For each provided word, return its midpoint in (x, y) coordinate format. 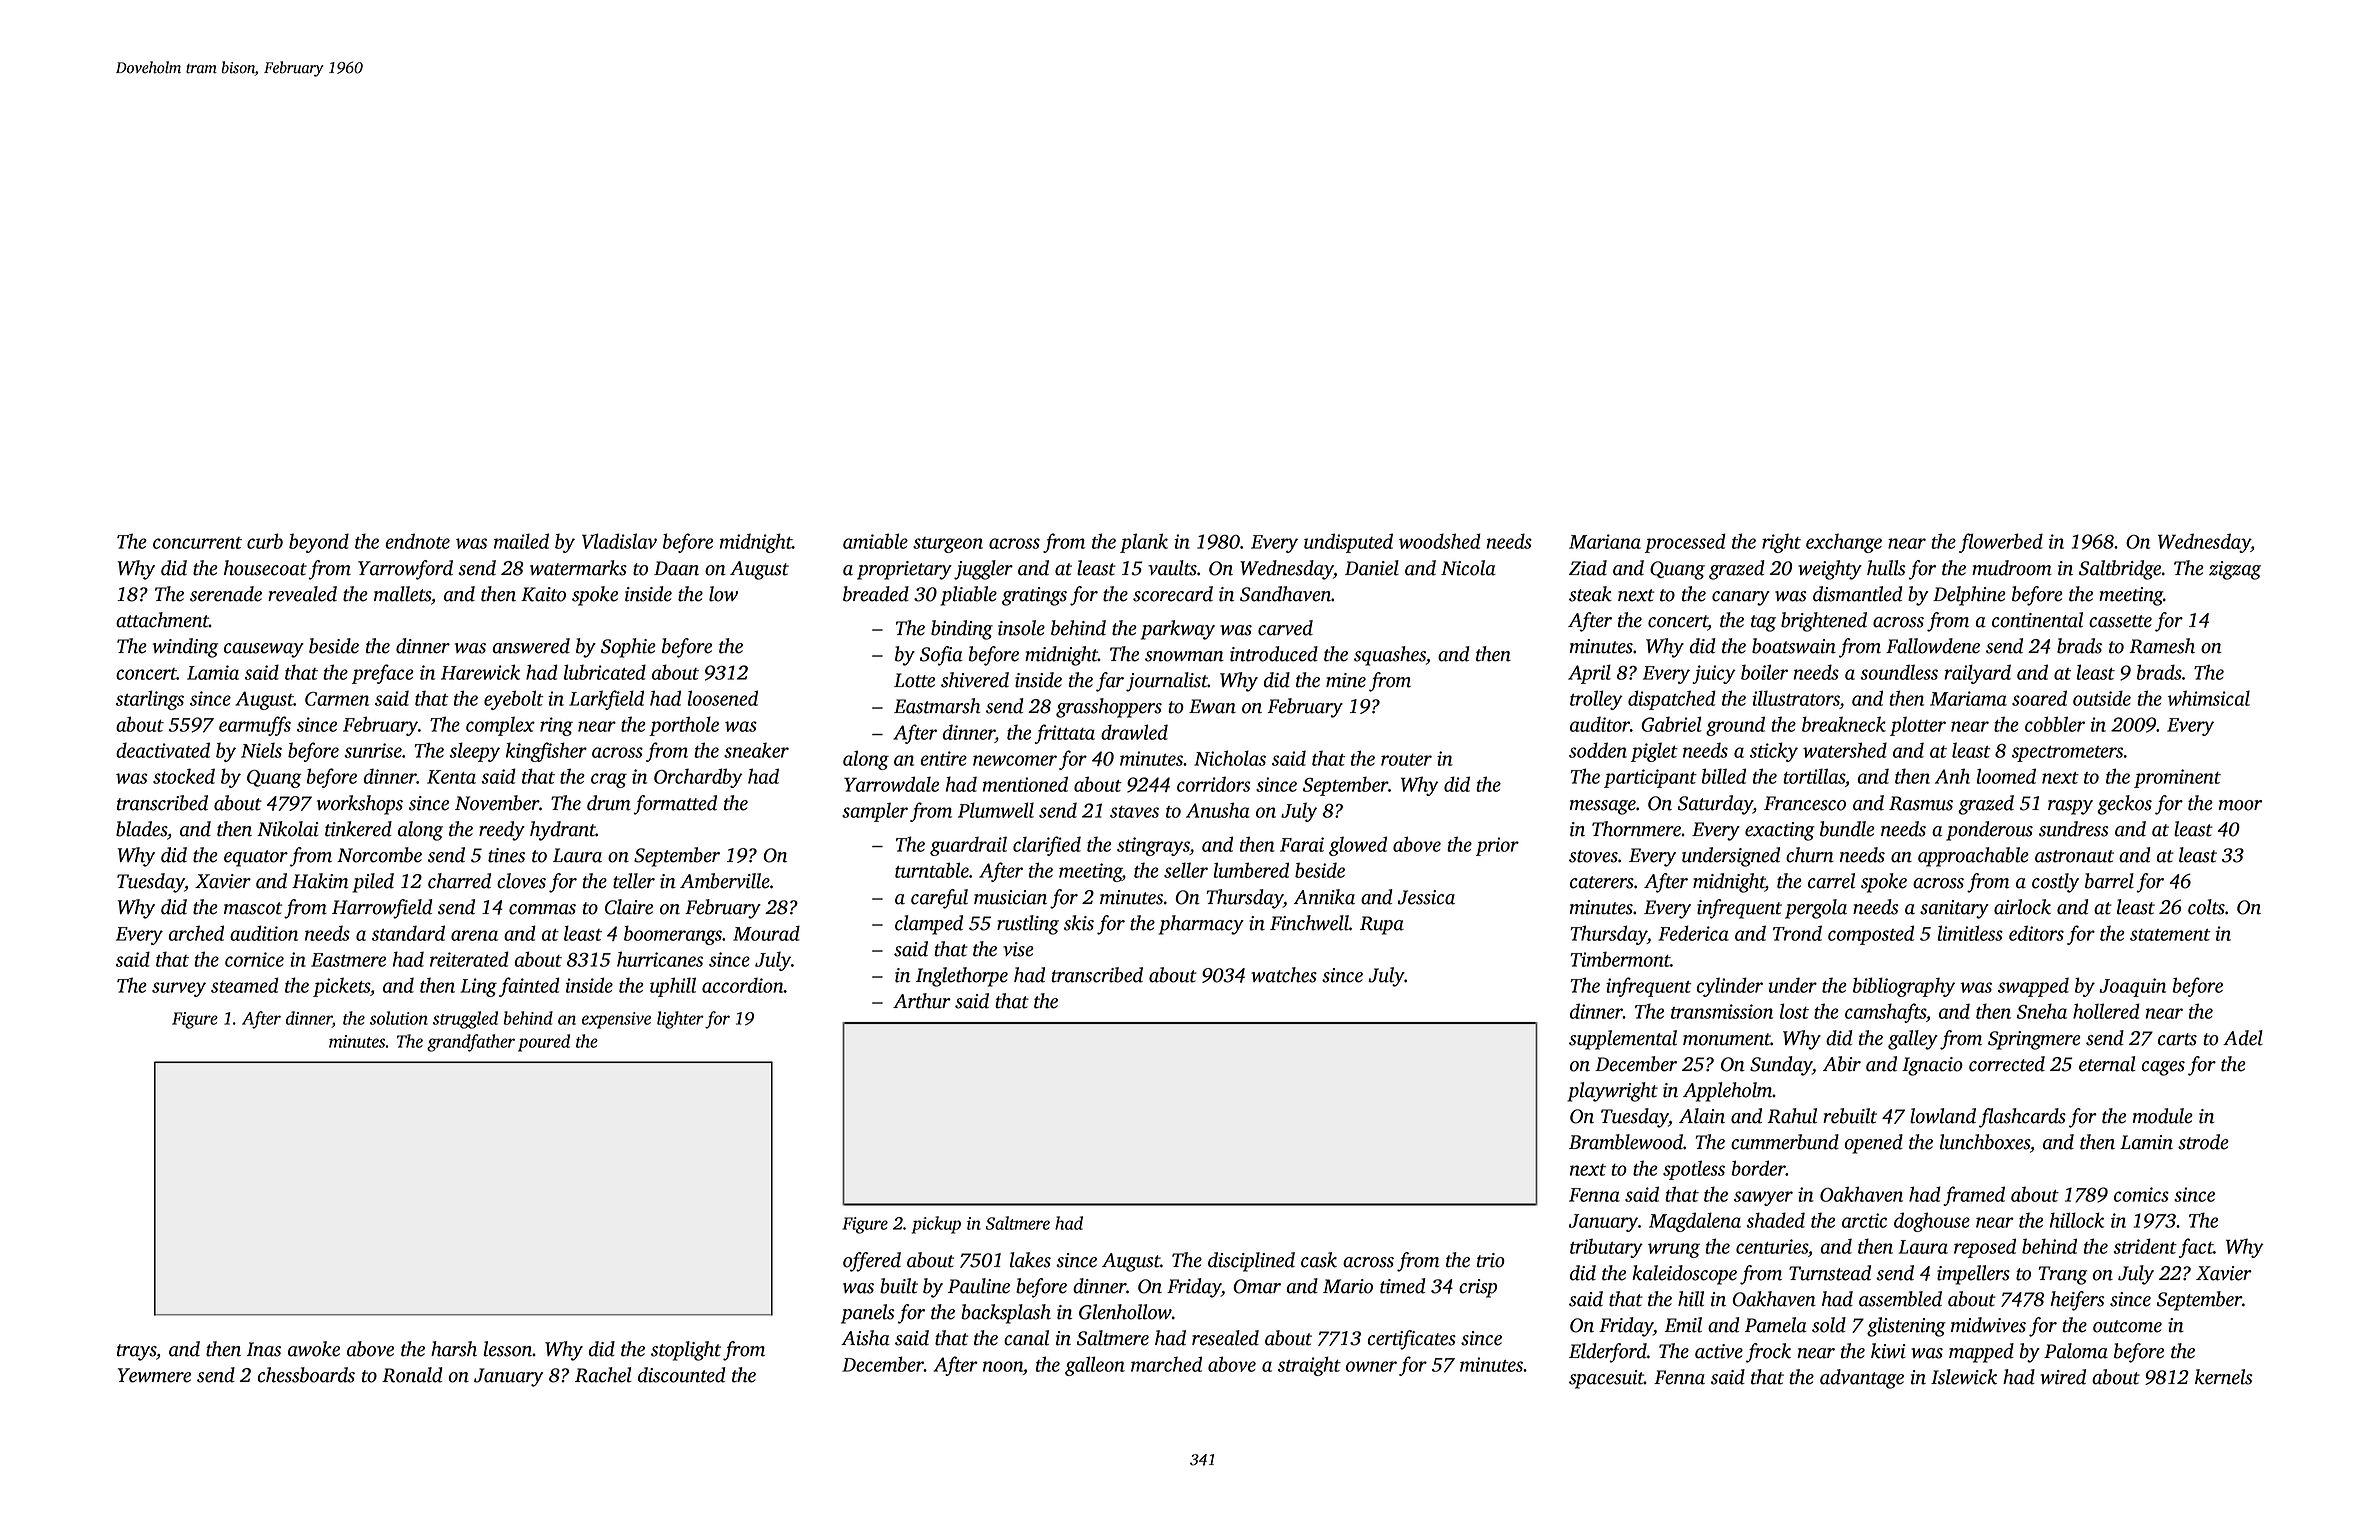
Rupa (1382, 925)
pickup (936, 1225)
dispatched (1672, 700)
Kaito (543, 594)
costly (2055, 883)
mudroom (2012, 568)
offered (872, 1262)
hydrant (563, 831)
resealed (1225, 1338)
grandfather (471, 1043)
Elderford (1608, 1353)
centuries (1772, 1246)
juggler (983, 570)
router (1406, 760)
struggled (465, 1020)
